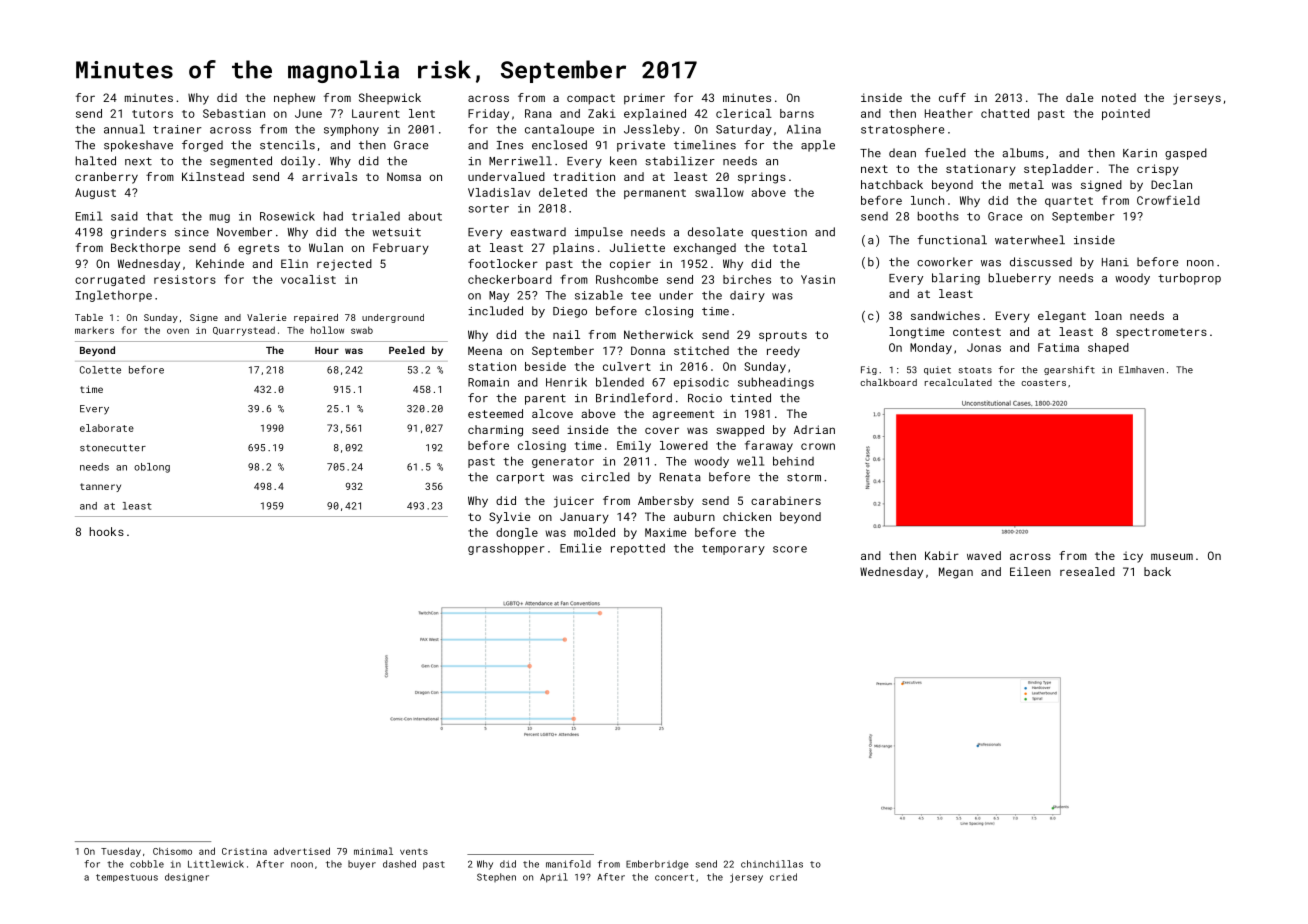 The image size is (1308, 924). Describe the element at coordinates (373, 851) in the document. I see `minimal` at that location.
